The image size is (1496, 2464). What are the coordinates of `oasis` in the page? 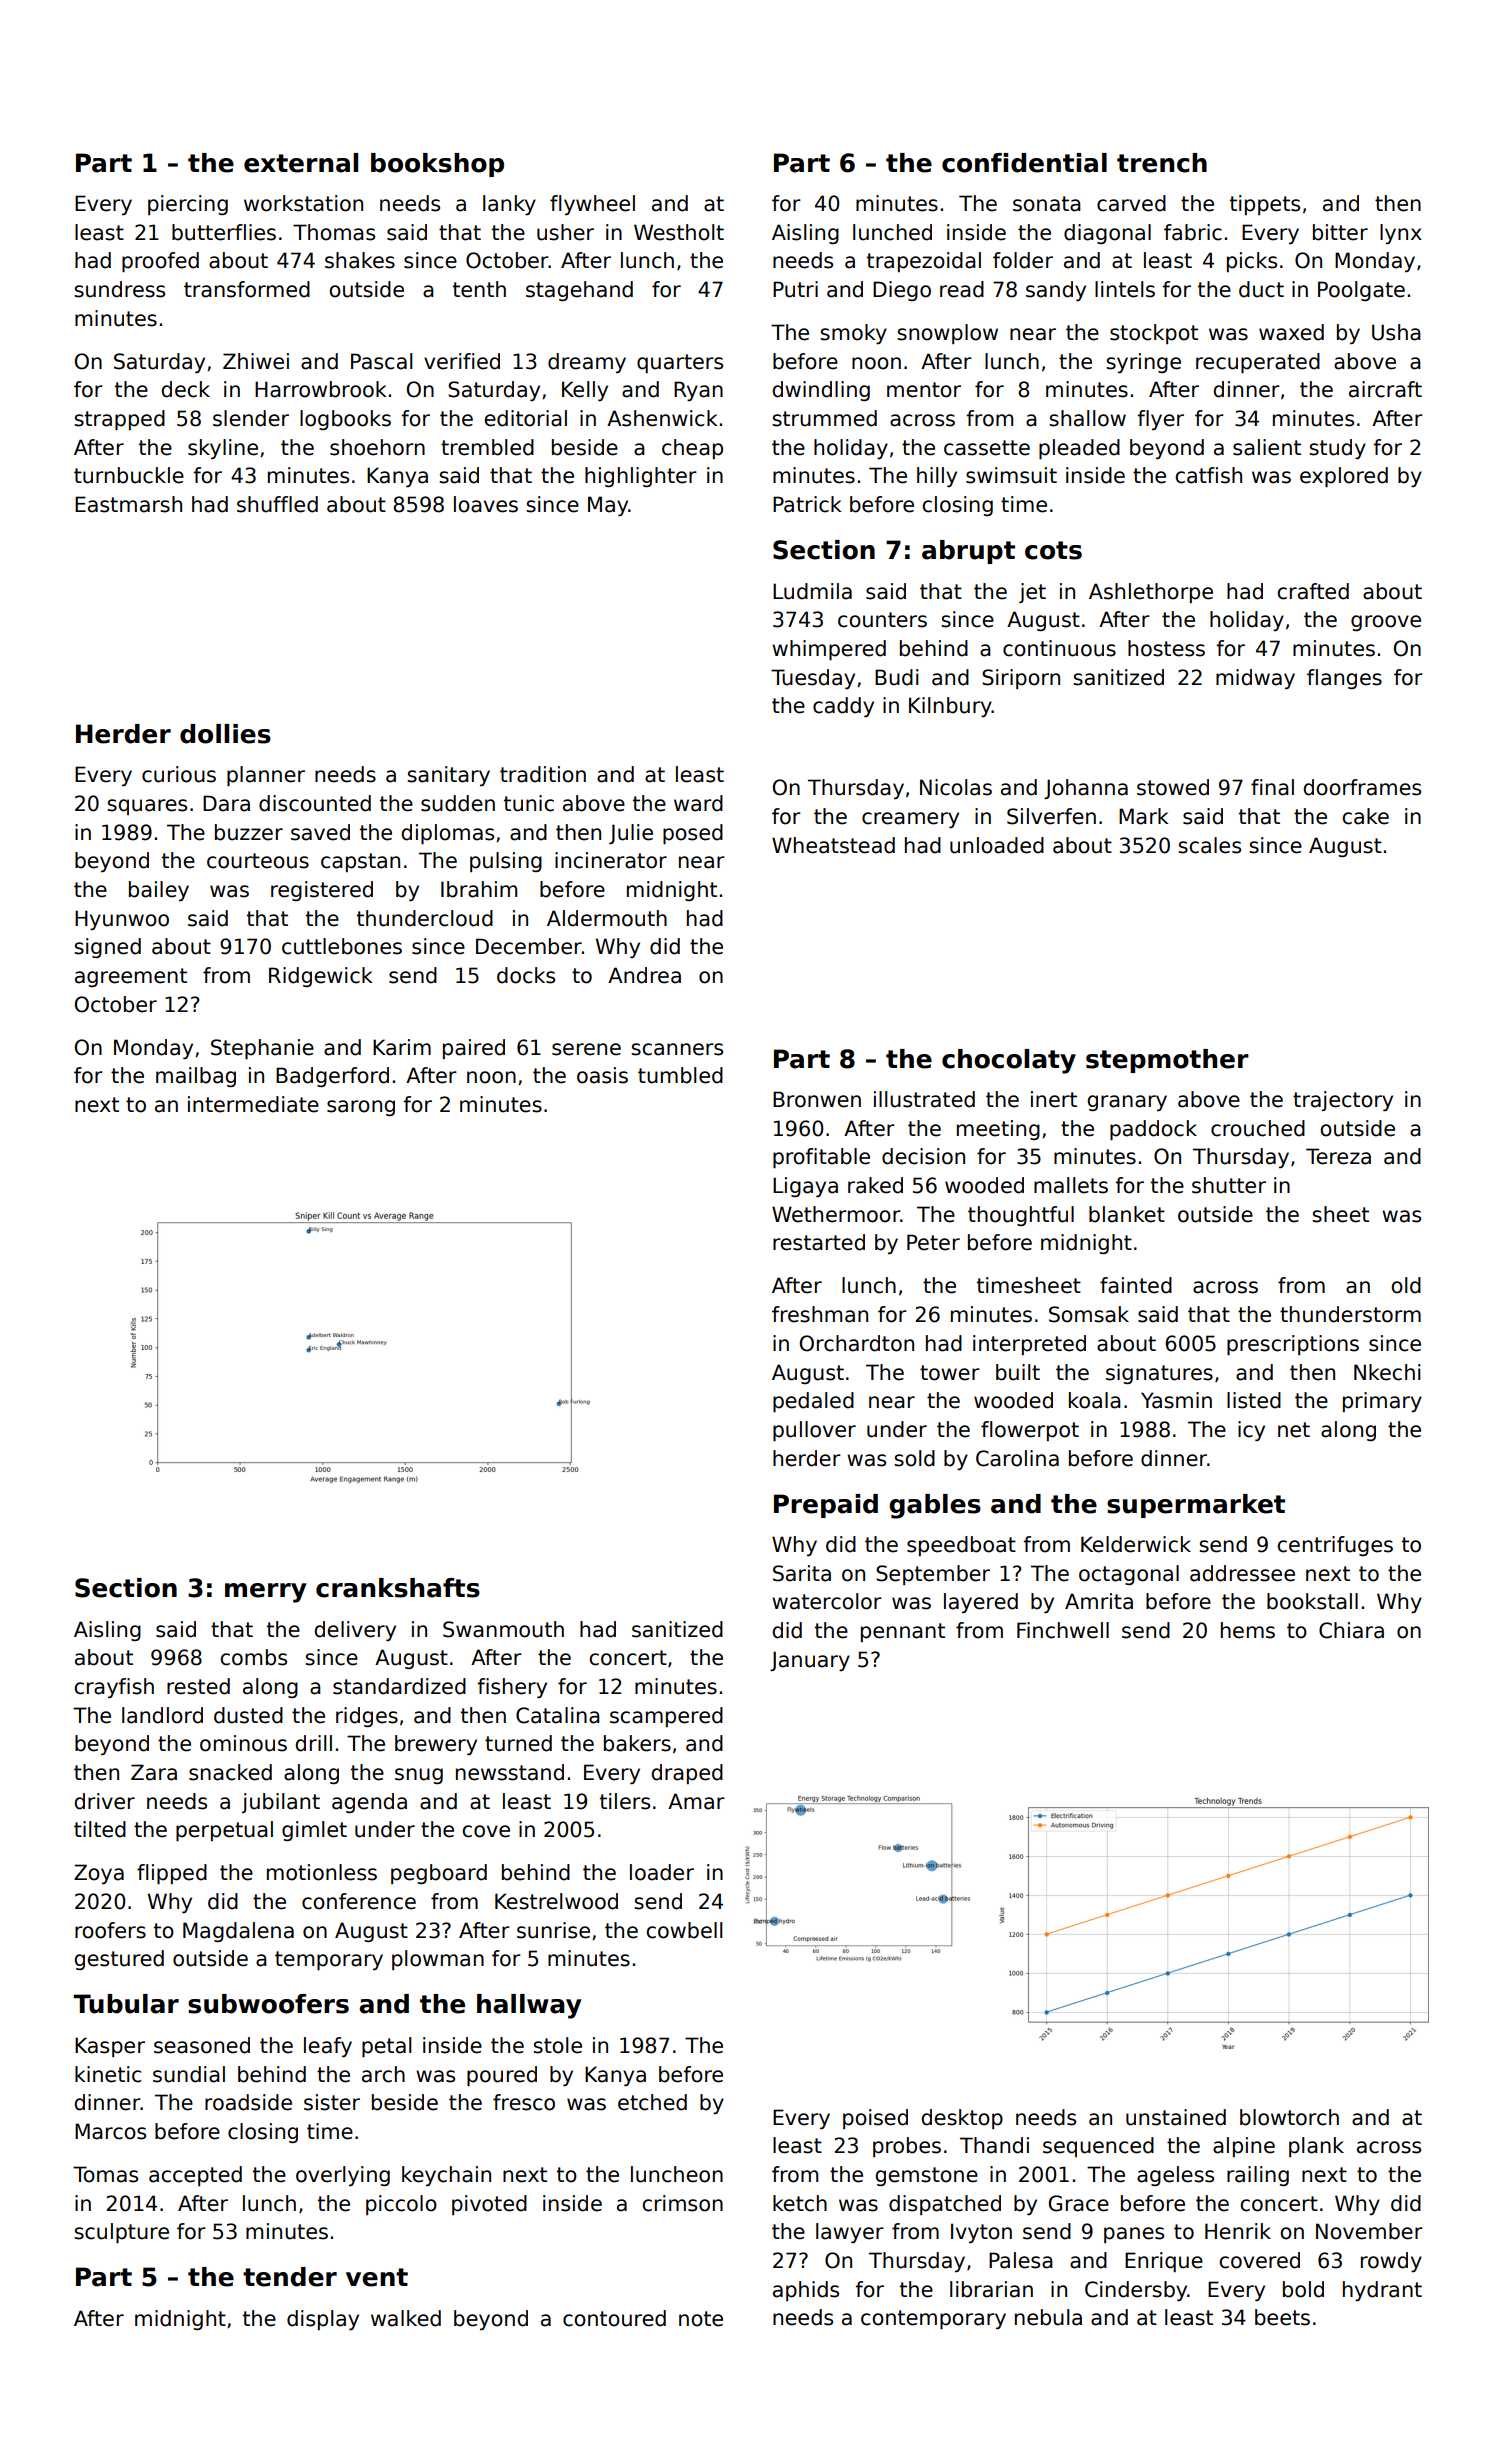 It's located at (602, 1075).
